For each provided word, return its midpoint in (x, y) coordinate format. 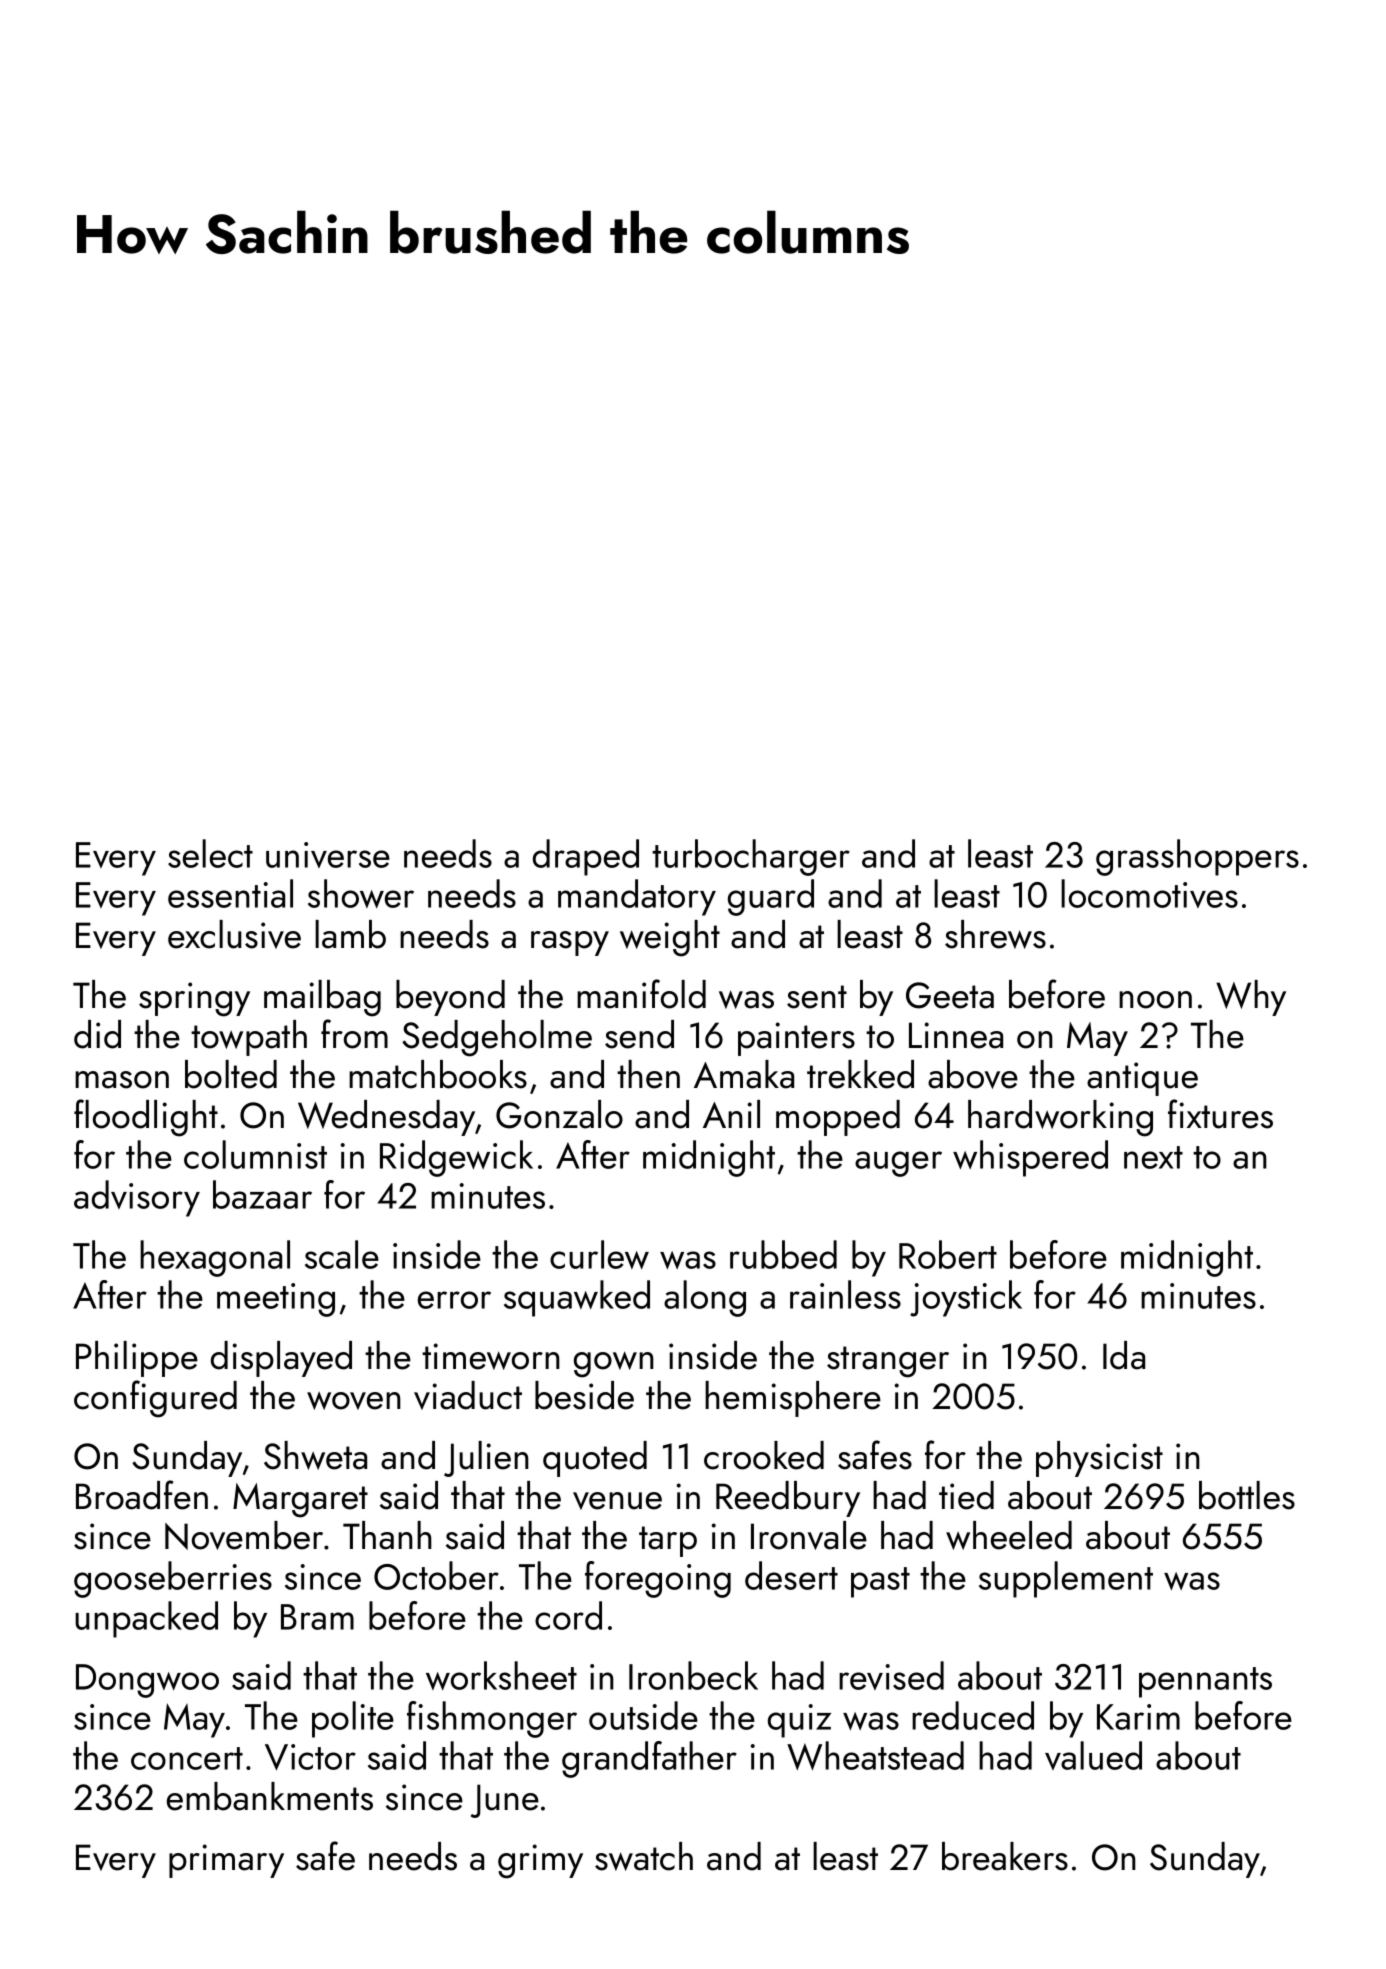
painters (796, 1039)
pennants (1205, 1682)
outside (643, 1715)
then (648, 1074)
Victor (310, 1757)
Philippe (137, 1359)
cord (568, 1615)
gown (614, 1364)
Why (1251, 998)
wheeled (1009, 1535)
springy (194, 999)
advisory (137, 1198)
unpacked (146, 1619)
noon (1155, 1000)
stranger (888, 1362)
